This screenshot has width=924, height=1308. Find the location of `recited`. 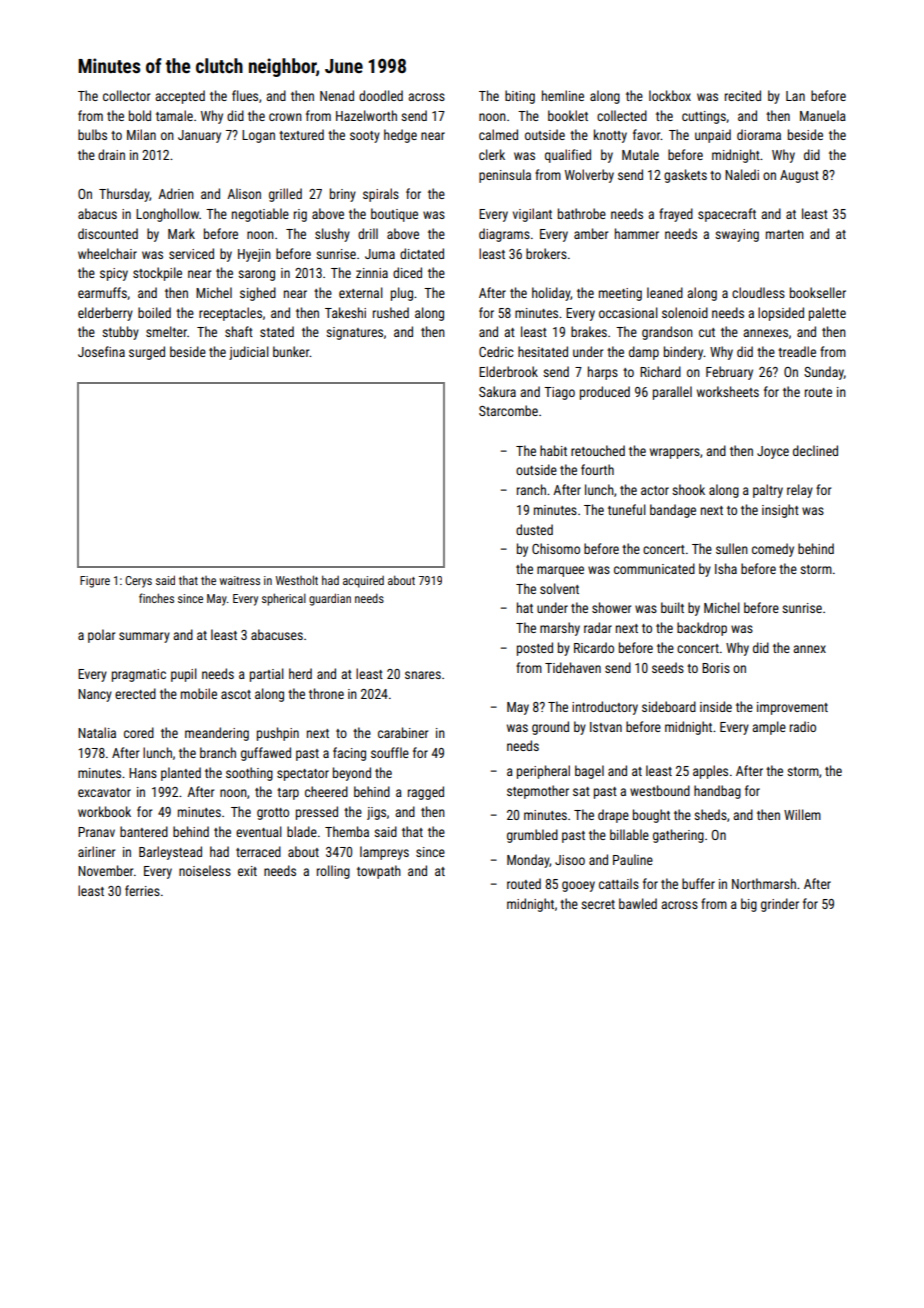

recited is located at coordinates (743, 95).
